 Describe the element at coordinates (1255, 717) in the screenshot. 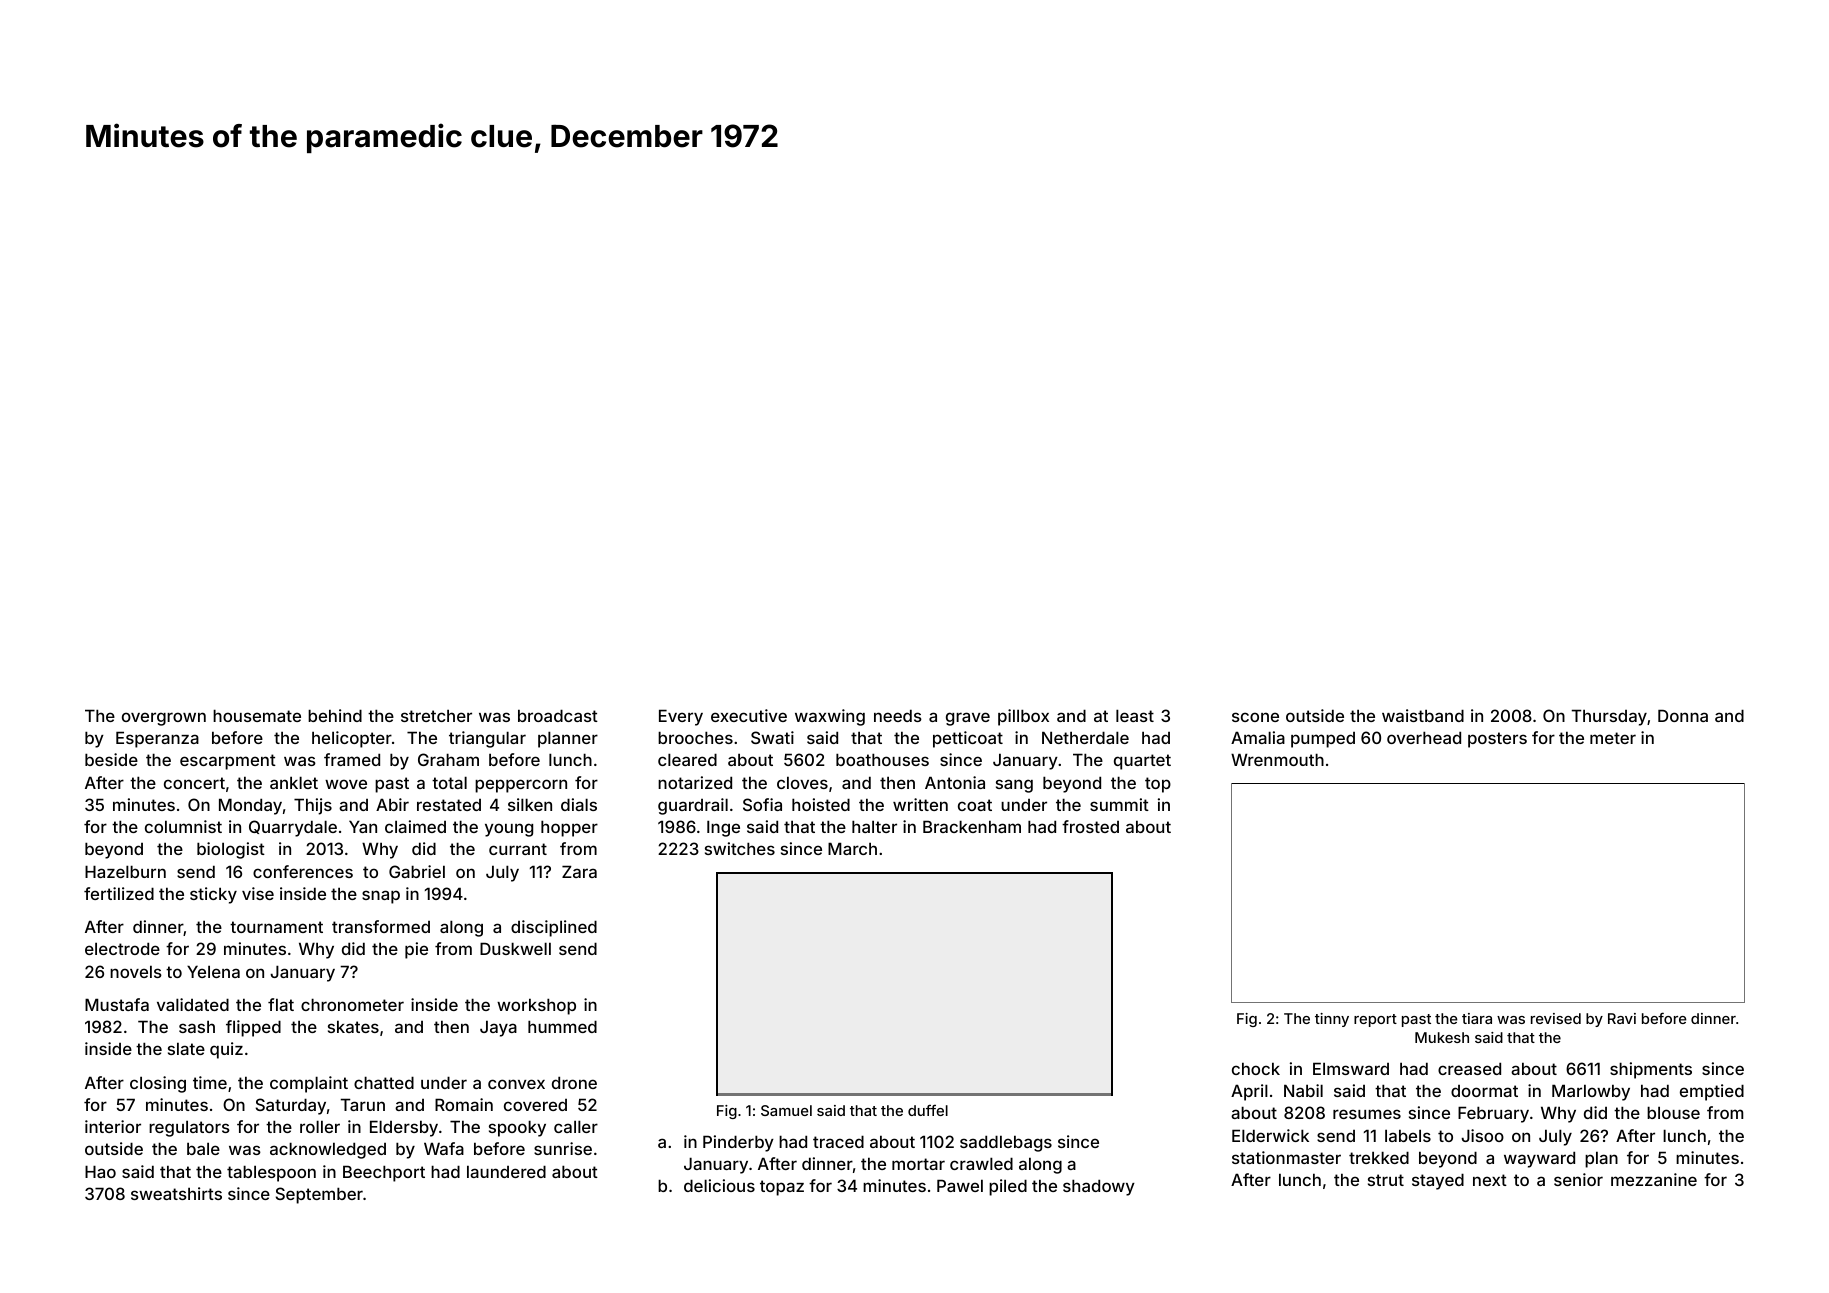

I see `scone` at that location.
